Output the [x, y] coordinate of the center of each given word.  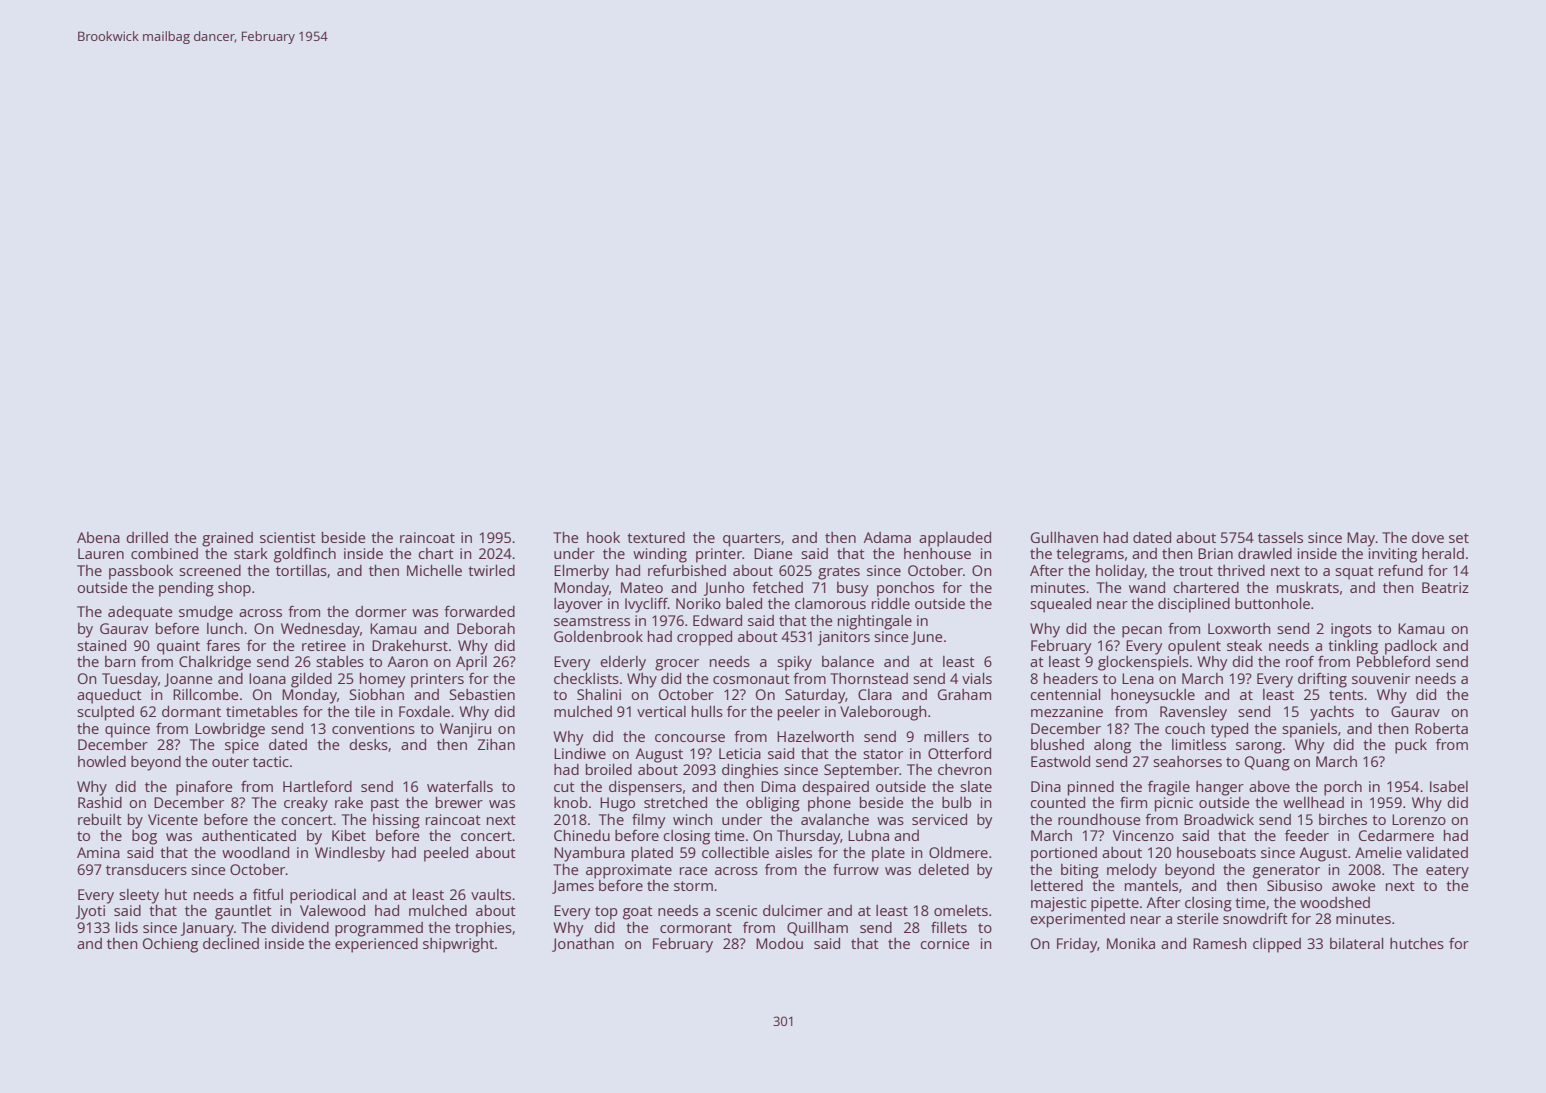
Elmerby [581, 572]
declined [231, 943]
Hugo [617, 804]
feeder [1307, 835]
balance [848, 661]
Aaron [408, 661]
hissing [396, 821]
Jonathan [583, 945]
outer [230, 762]
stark [251, 553]
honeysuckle [1153, 696]
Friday [1077, 945]
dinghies [750, 771]
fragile [1169, 788]
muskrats [1308, 587]
